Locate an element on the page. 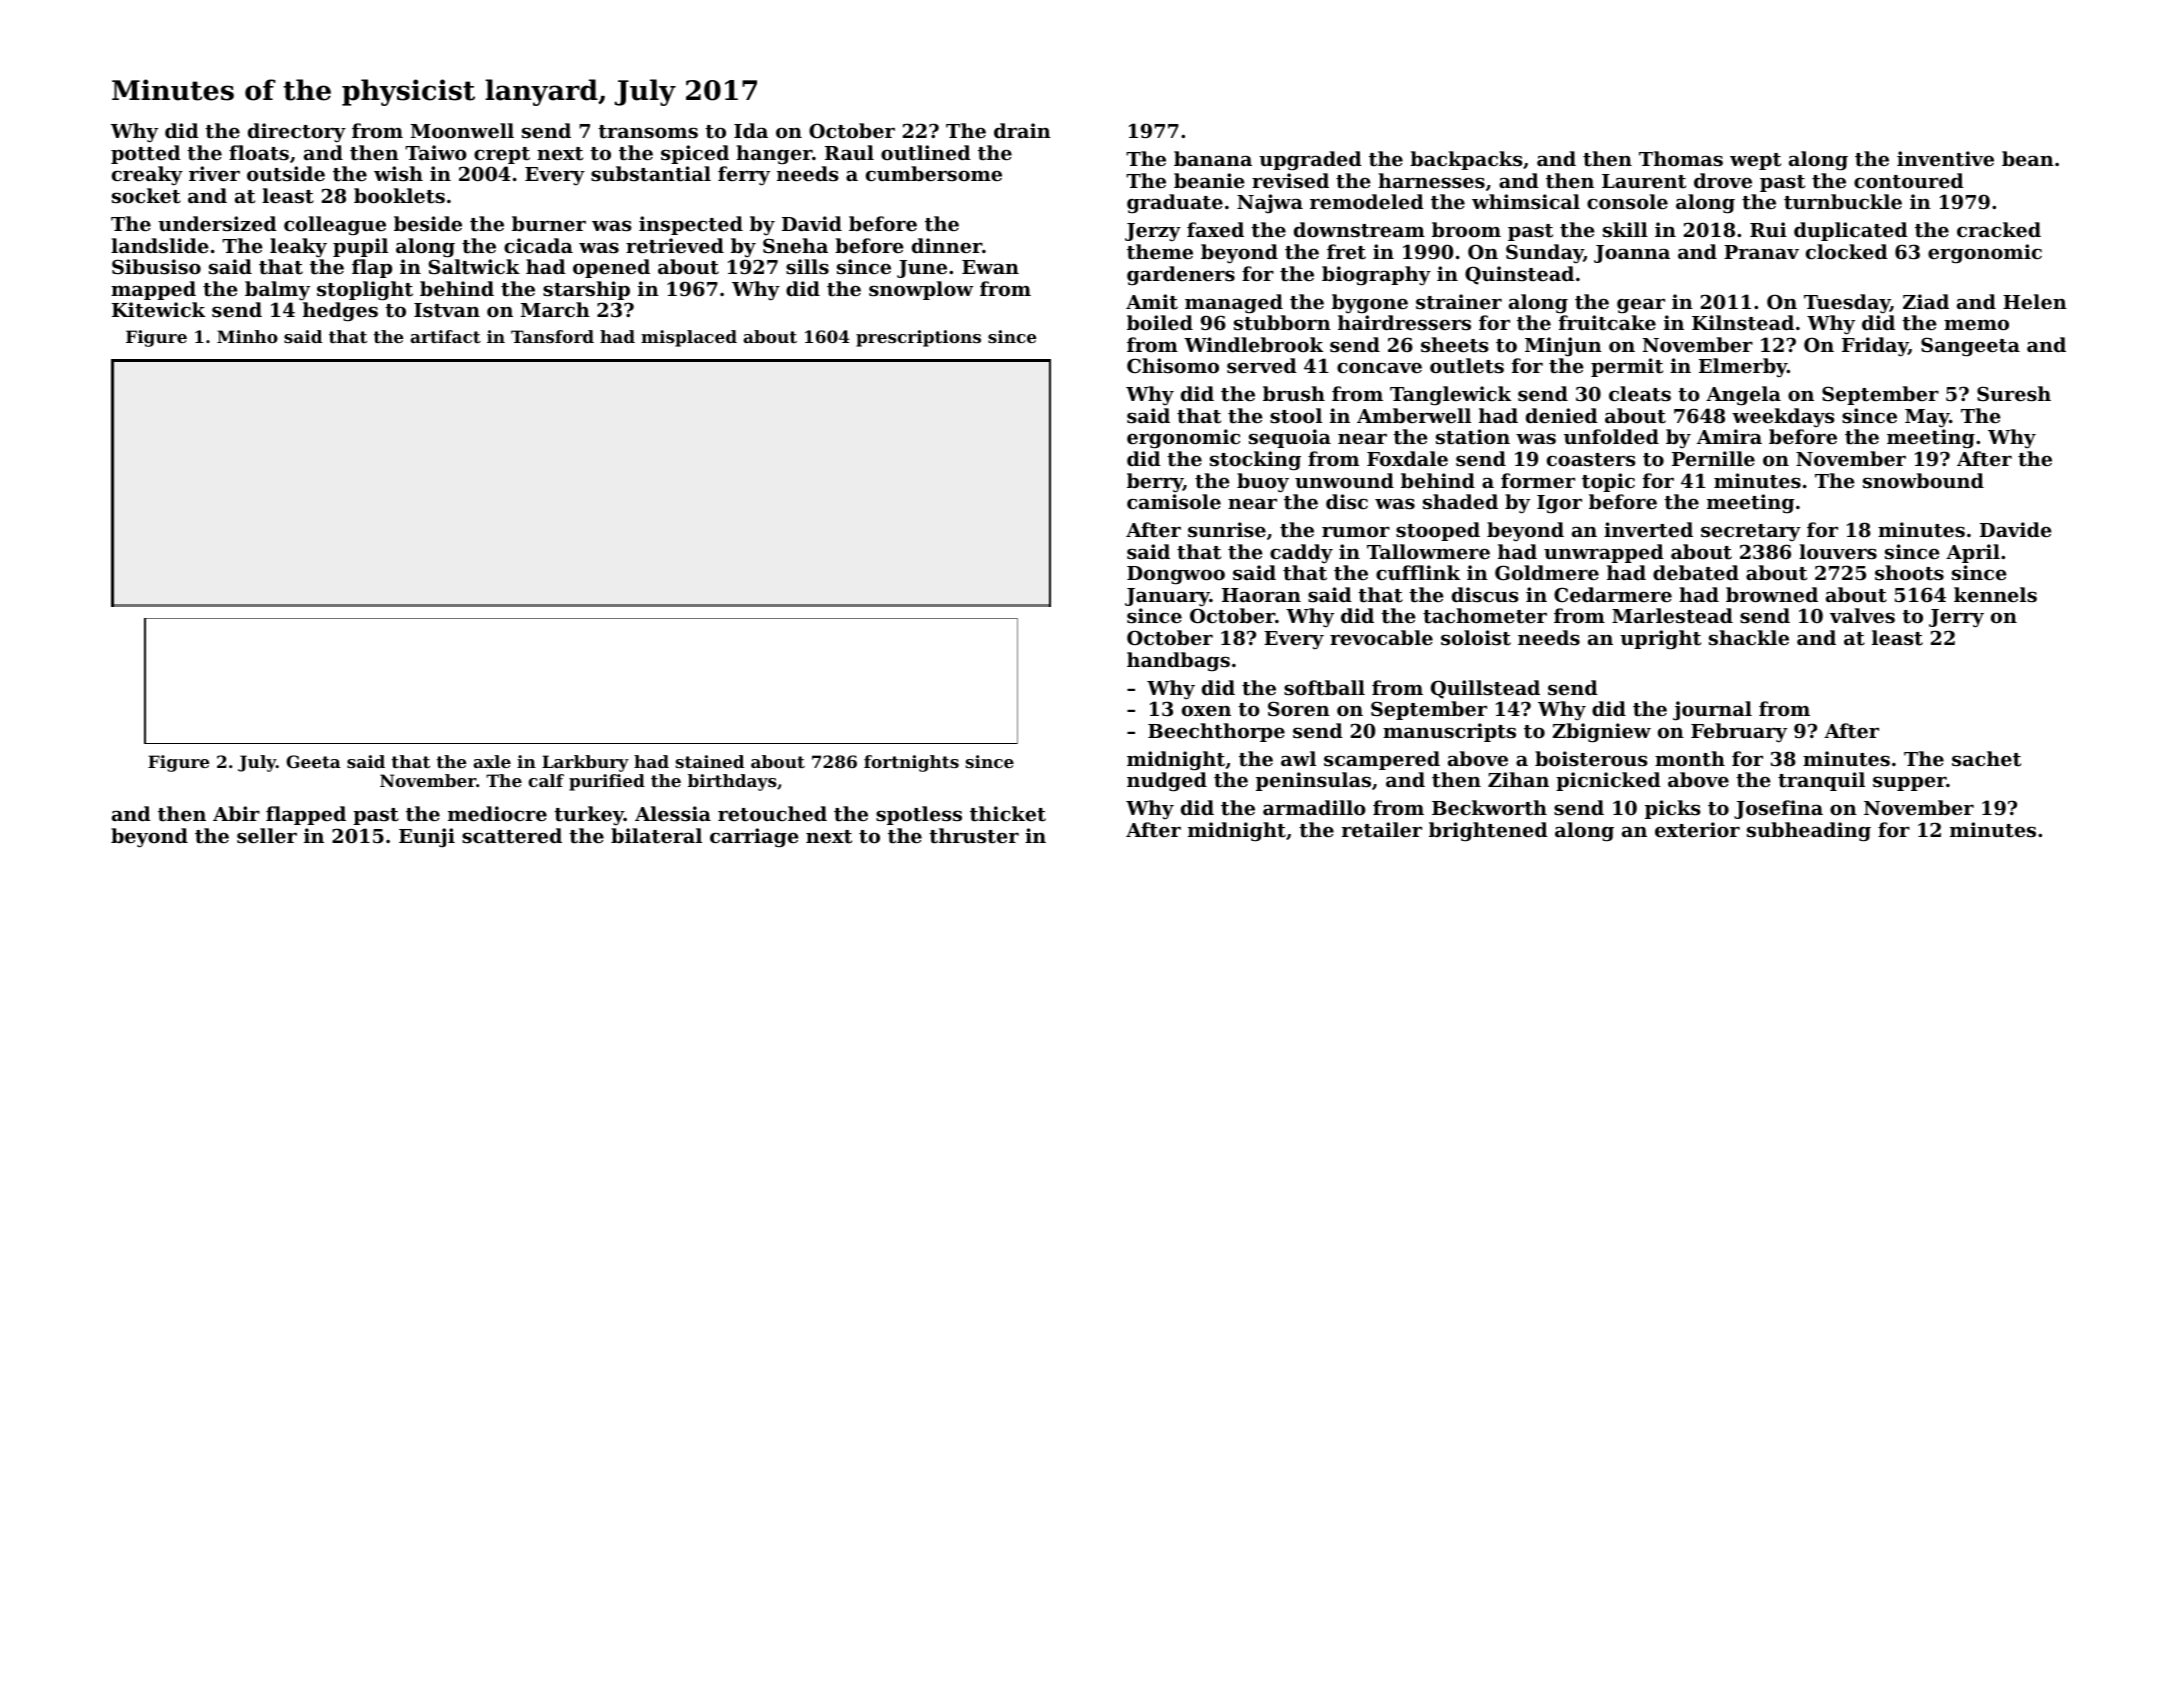  Thomas is located at coordinates (1681, 158).
